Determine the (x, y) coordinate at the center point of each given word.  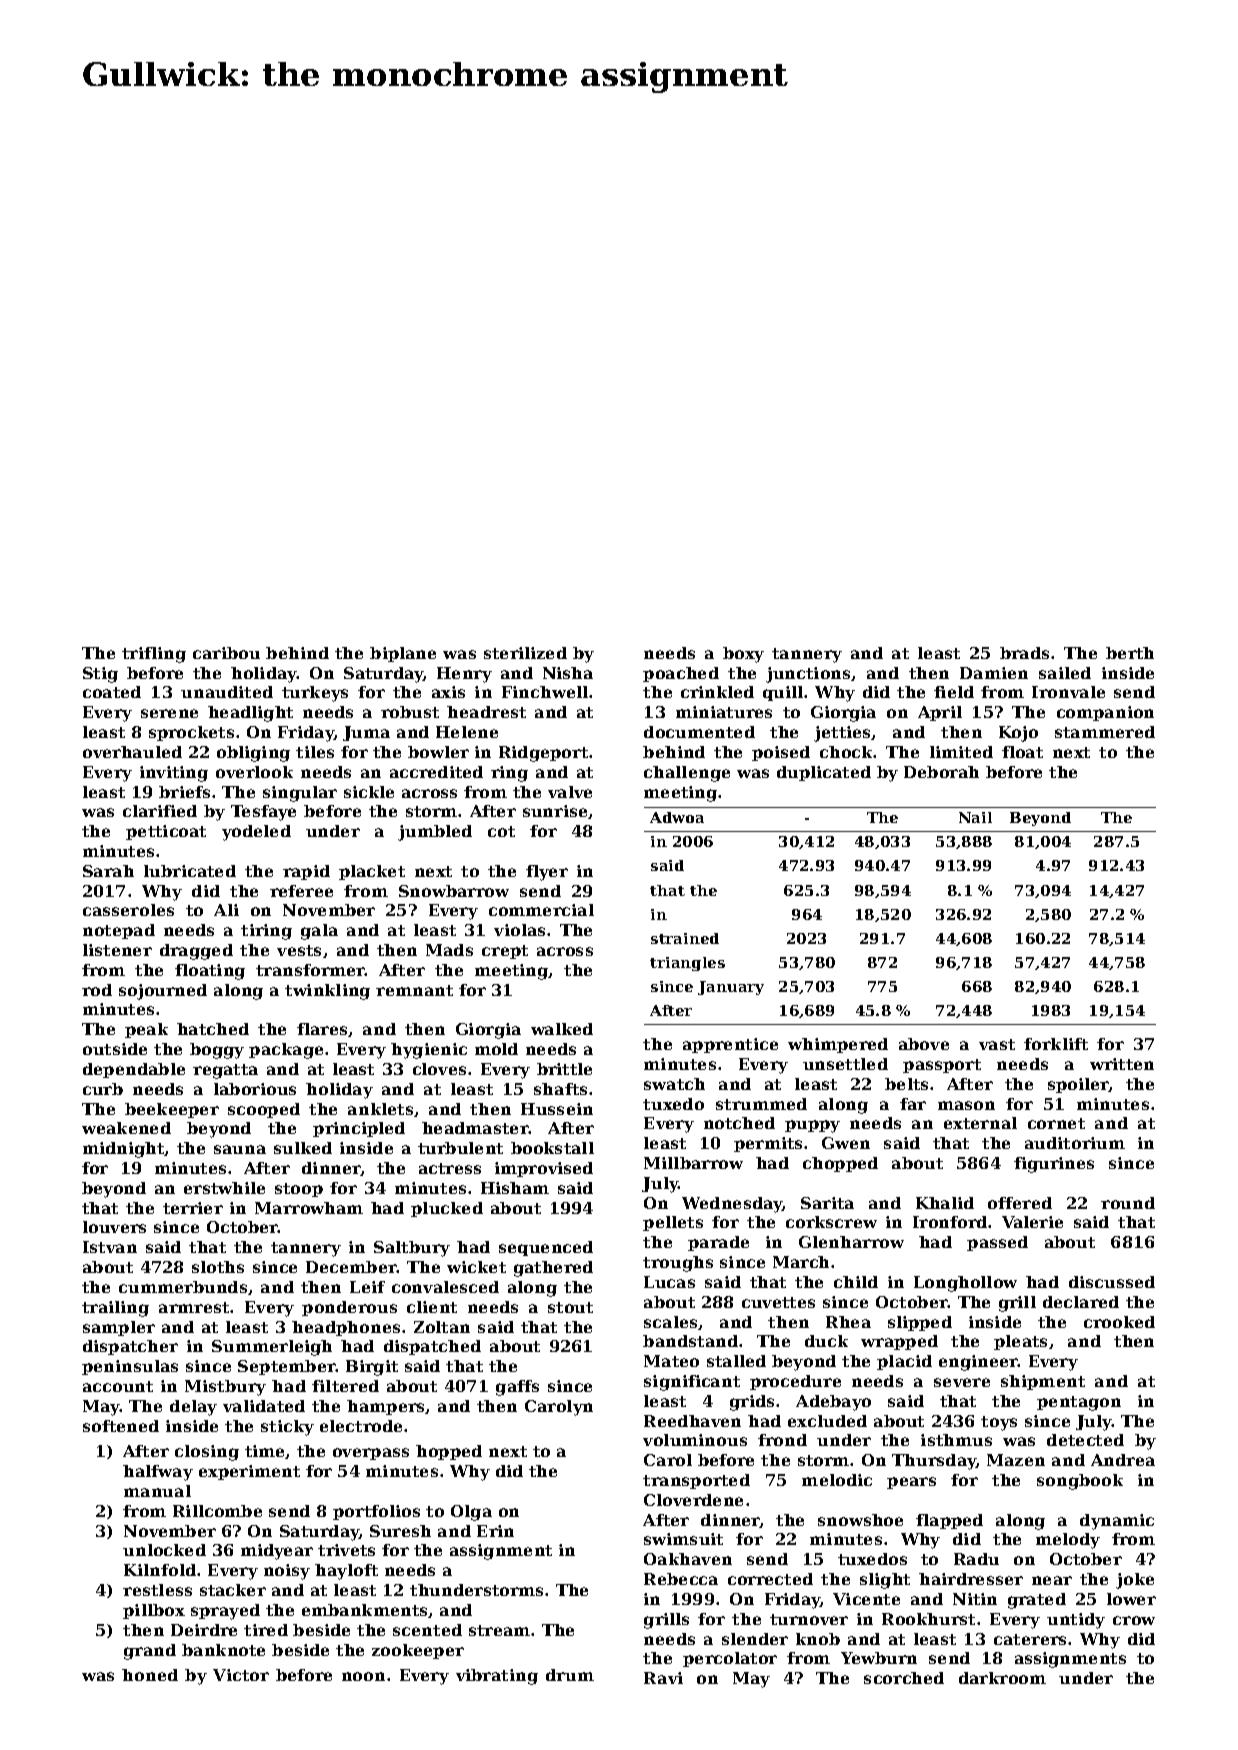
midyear (277, 1552)
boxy (743, 655)
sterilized (525, 653)
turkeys (315, 694)
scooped (264, 1110)
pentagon (1079, 1403)
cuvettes (778, 1302)
